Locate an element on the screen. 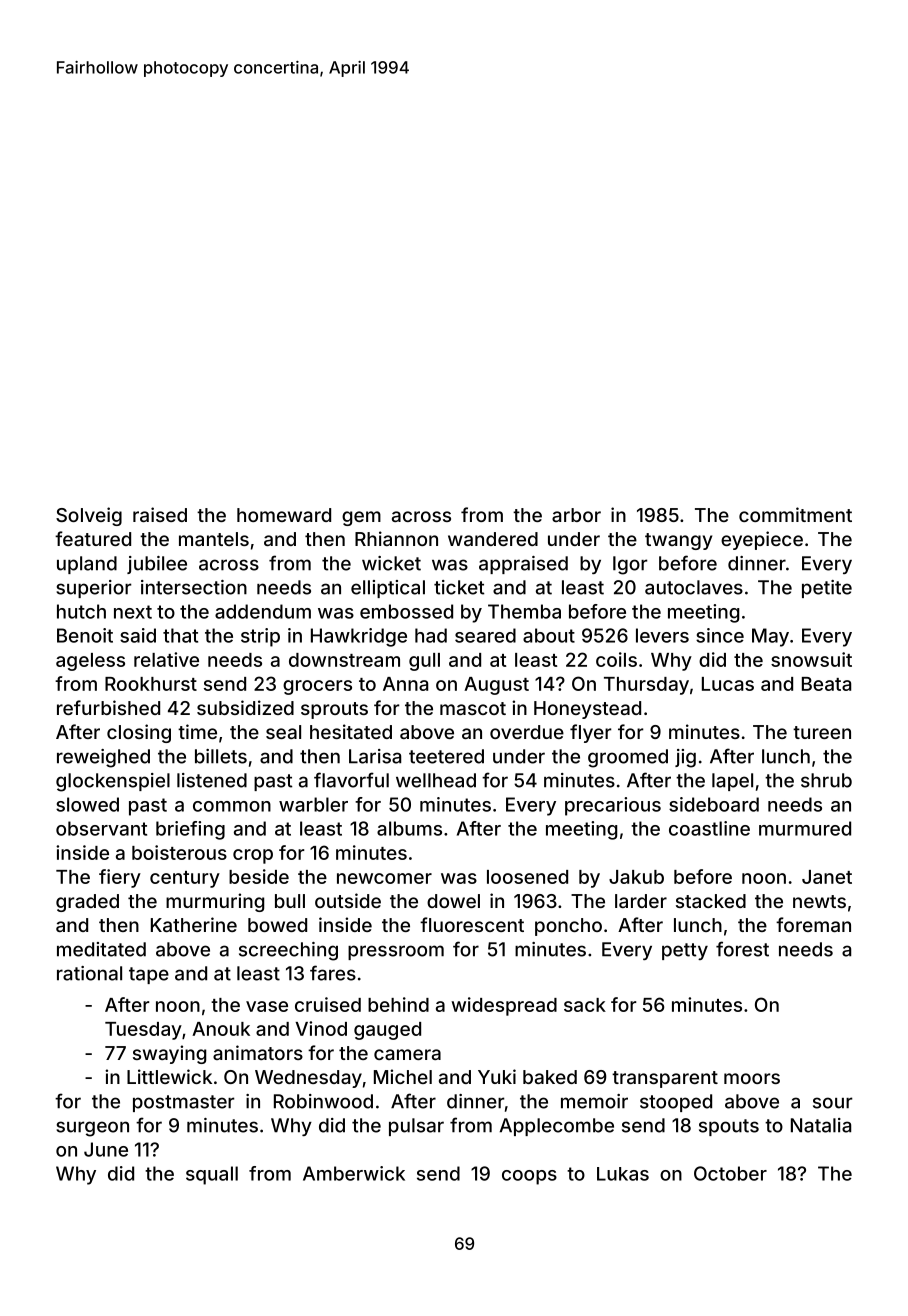  glockenspiel is located at coordinates (113, 782).
